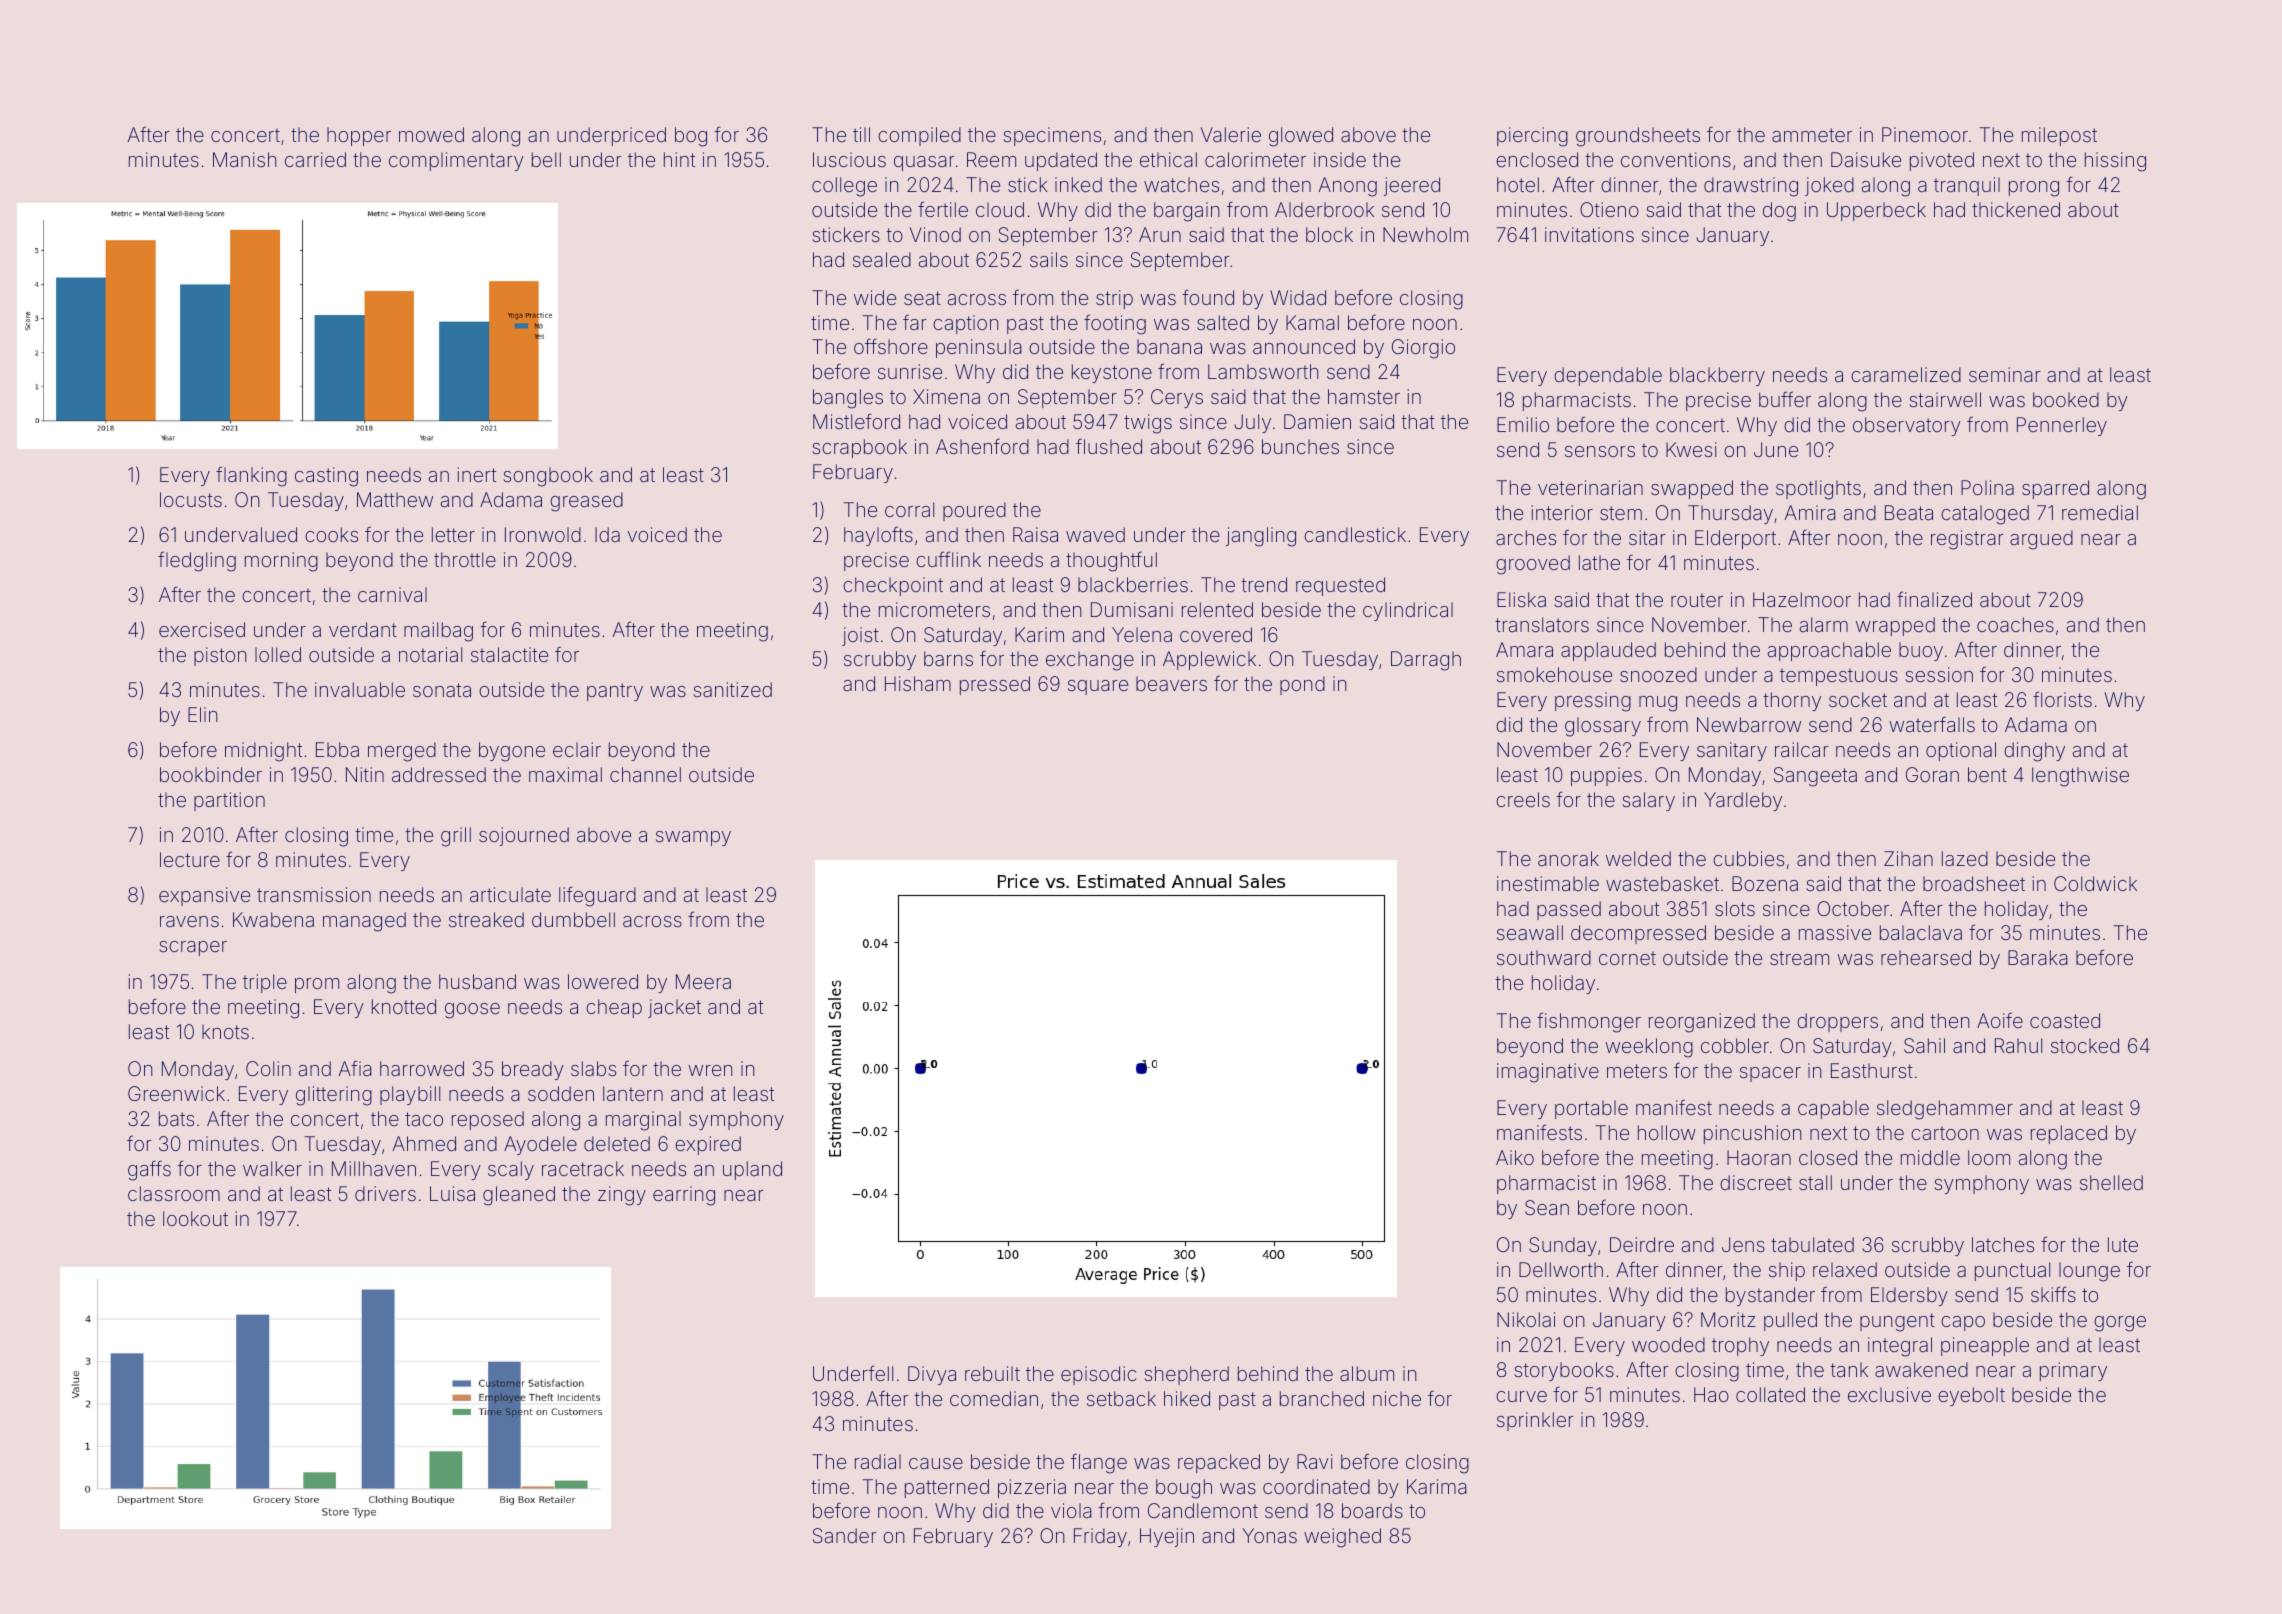 This screenshot has height=1614, width=2282. What do you see at coordinates (1515, 1157) in the screenshot?
I see `Aiko` at bounding box center [1515, 1157].
